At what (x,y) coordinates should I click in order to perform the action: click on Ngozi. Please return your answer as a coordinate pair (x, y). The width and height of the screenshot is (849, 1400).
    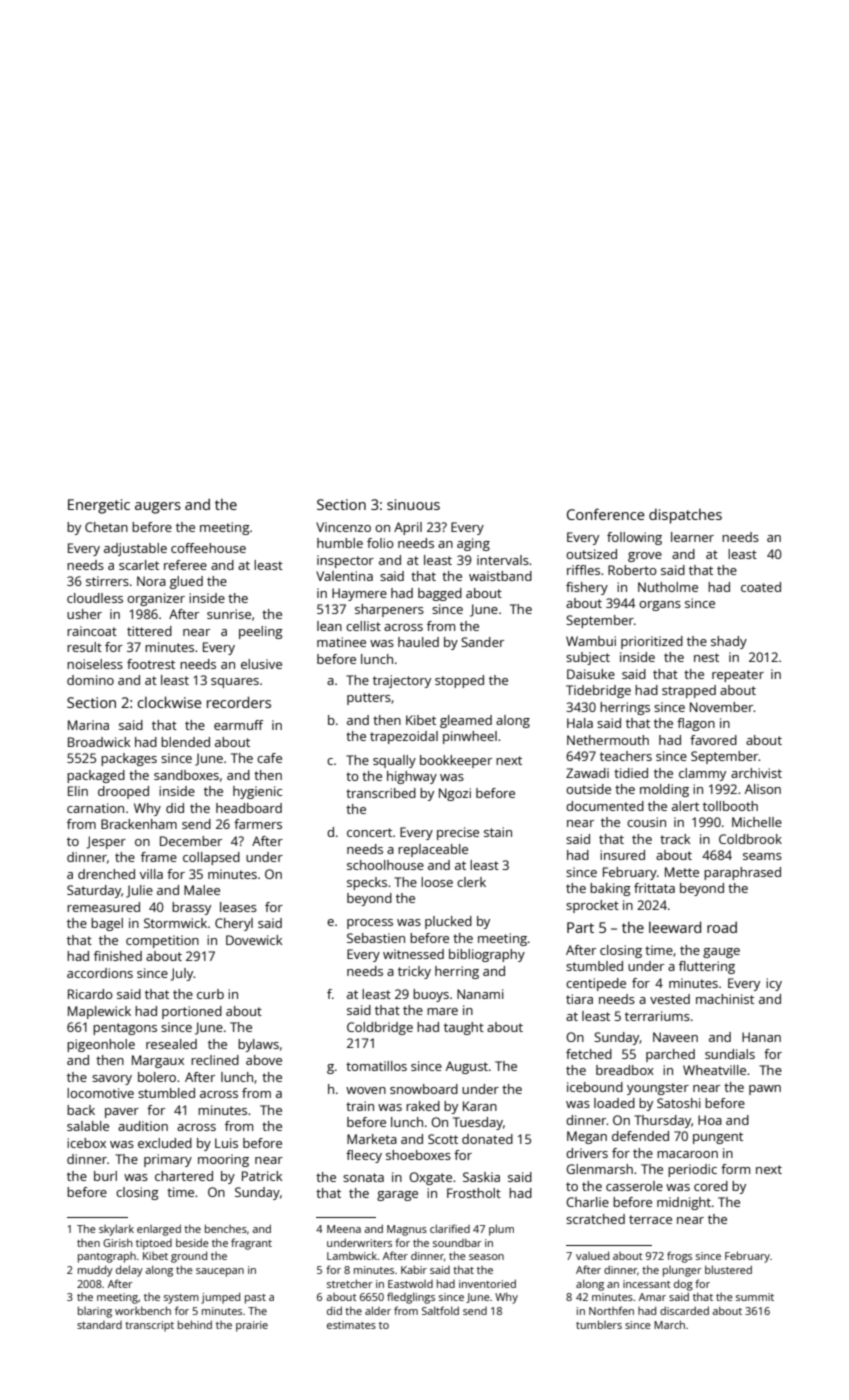
    Looking at the image, I should click on (455, 794).
